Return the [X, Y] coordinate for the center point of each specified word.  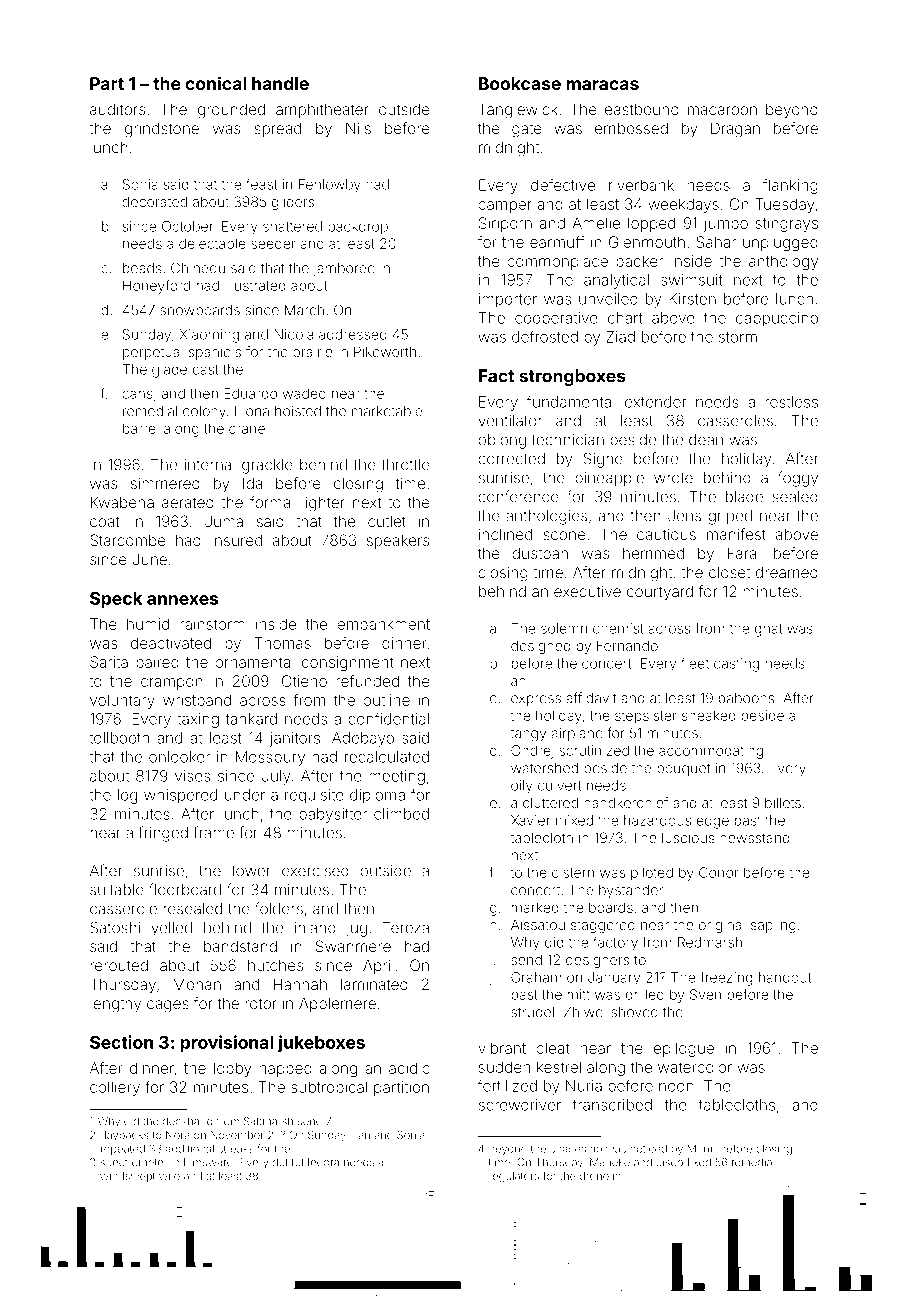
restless [791, 402]
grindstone [162, 130]
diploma [377, 796]
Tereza [406, 928]
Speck [116, 600]
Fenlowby [330, 186]
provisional [227, 1044]
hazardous [657, 820]
